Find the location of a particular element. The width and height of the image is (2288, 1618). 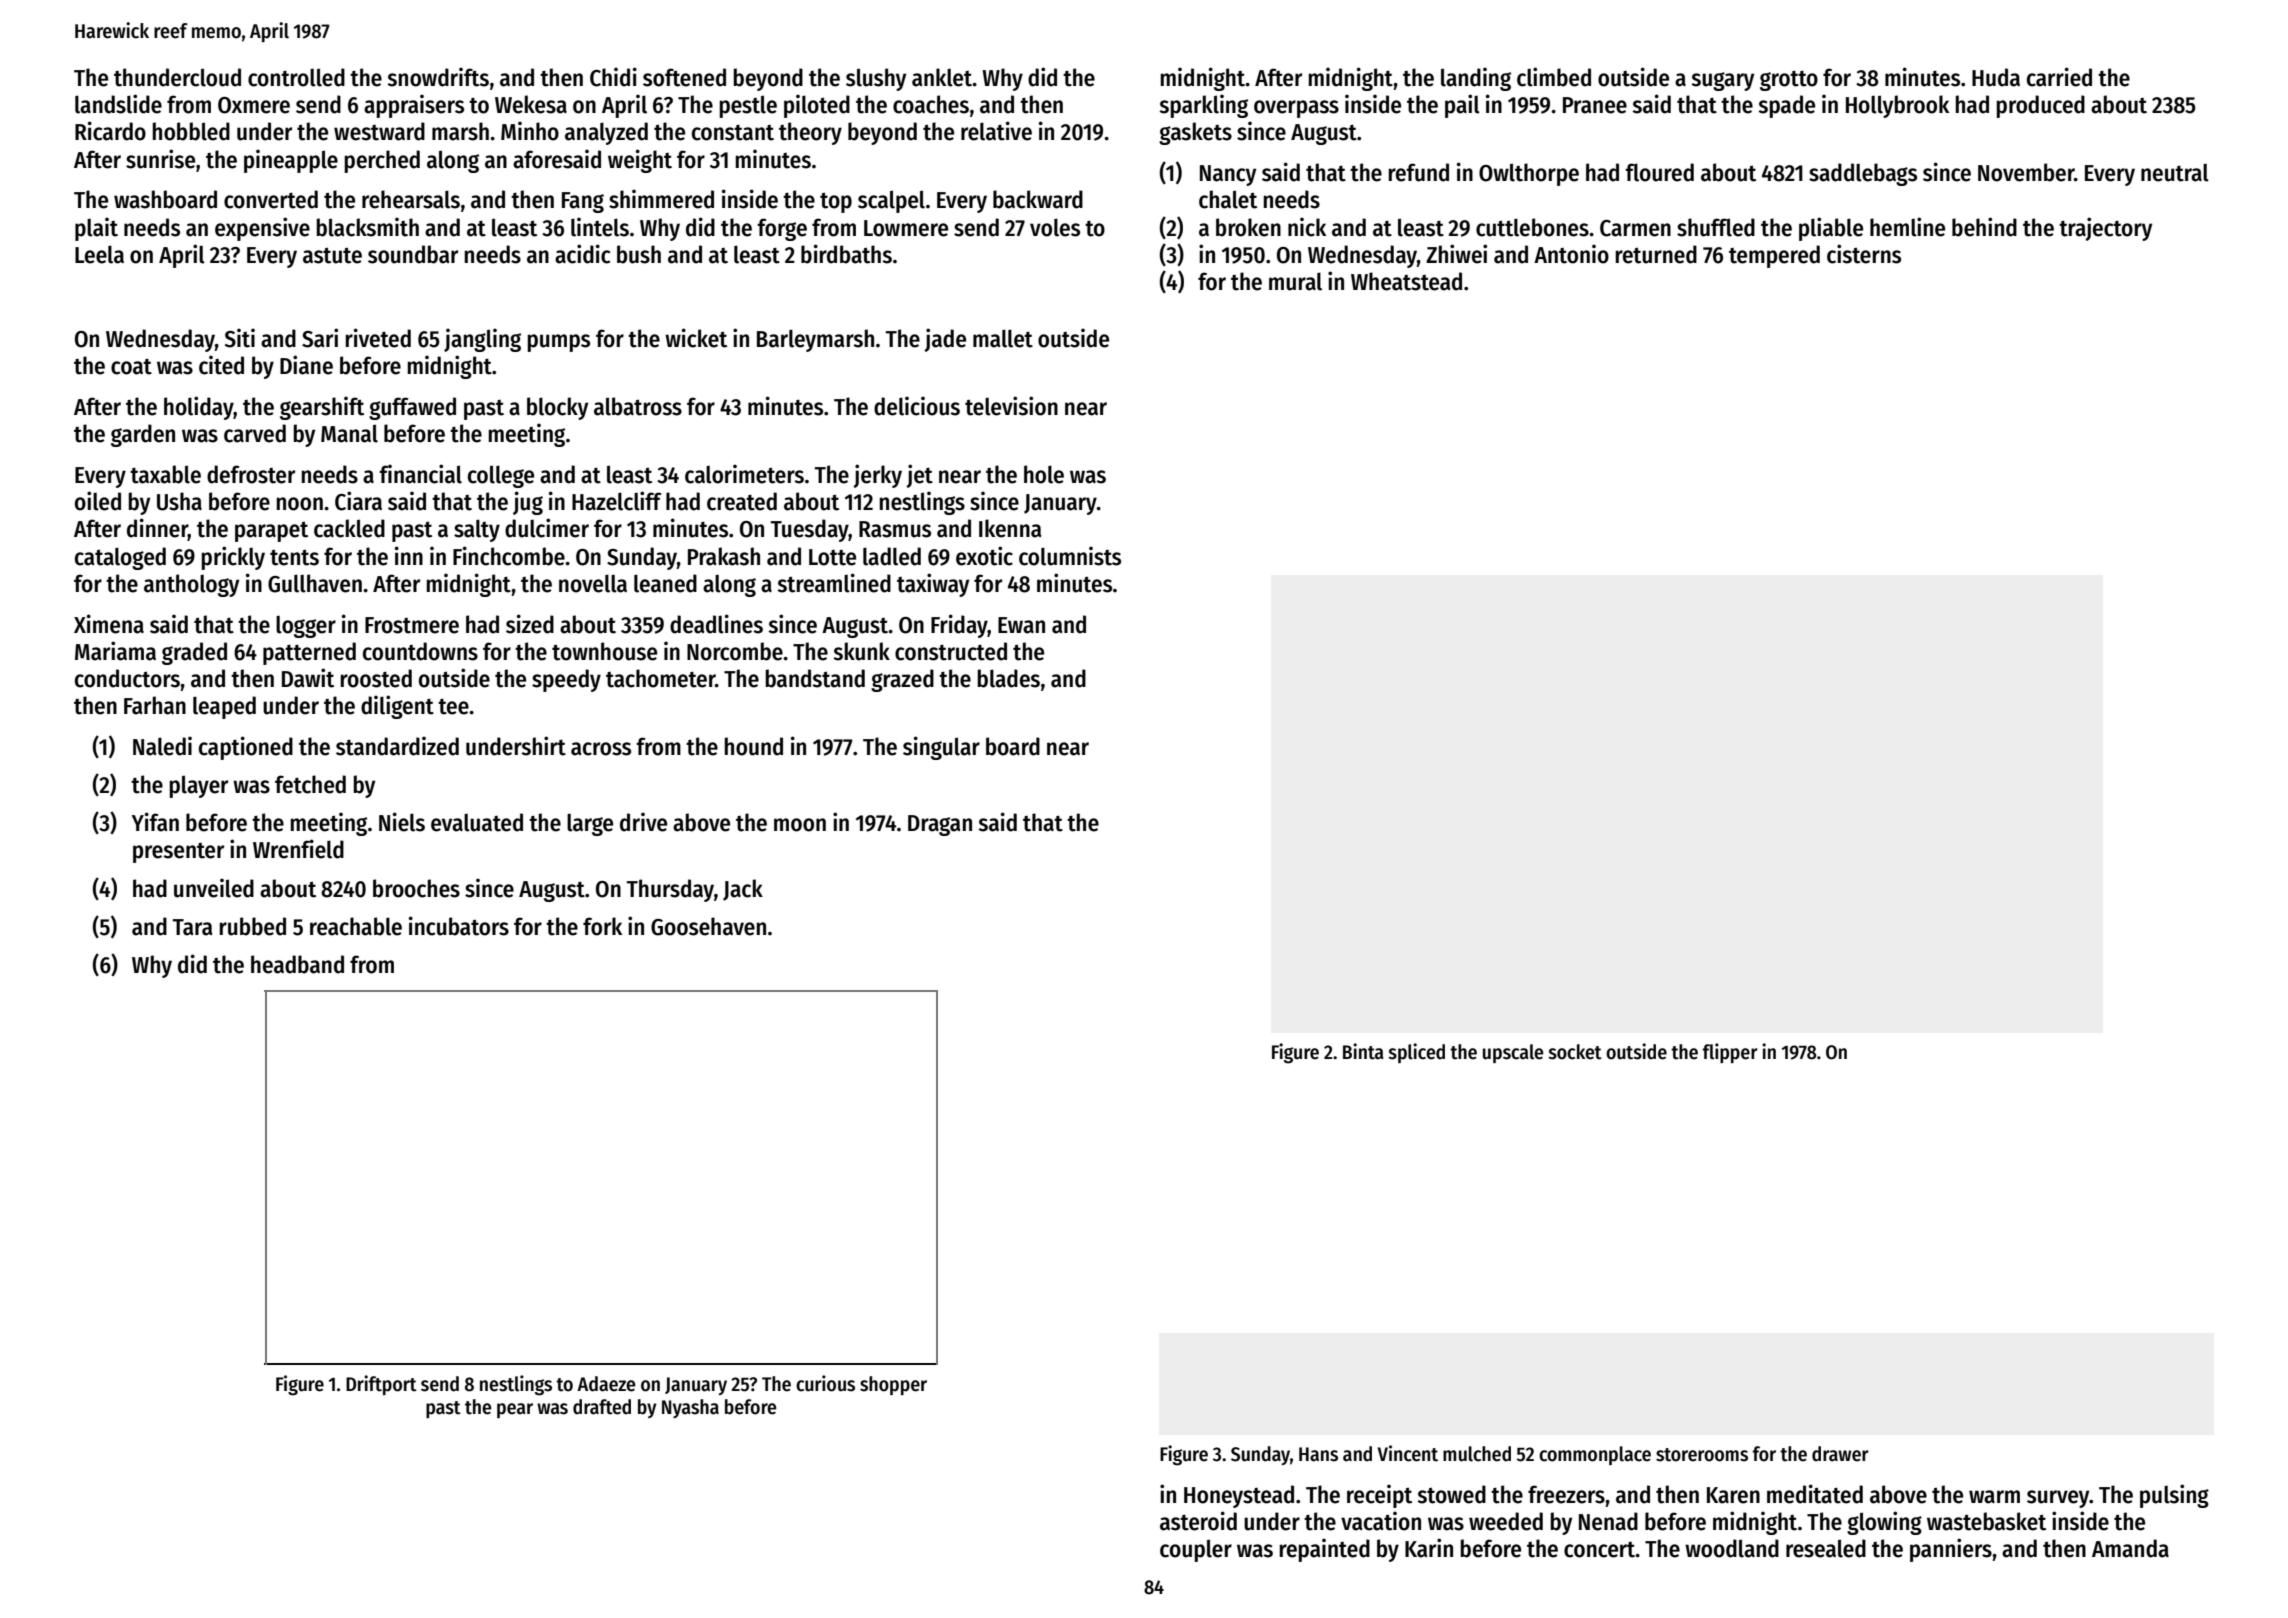

Driftport is located at coordinates (381, 1385).
